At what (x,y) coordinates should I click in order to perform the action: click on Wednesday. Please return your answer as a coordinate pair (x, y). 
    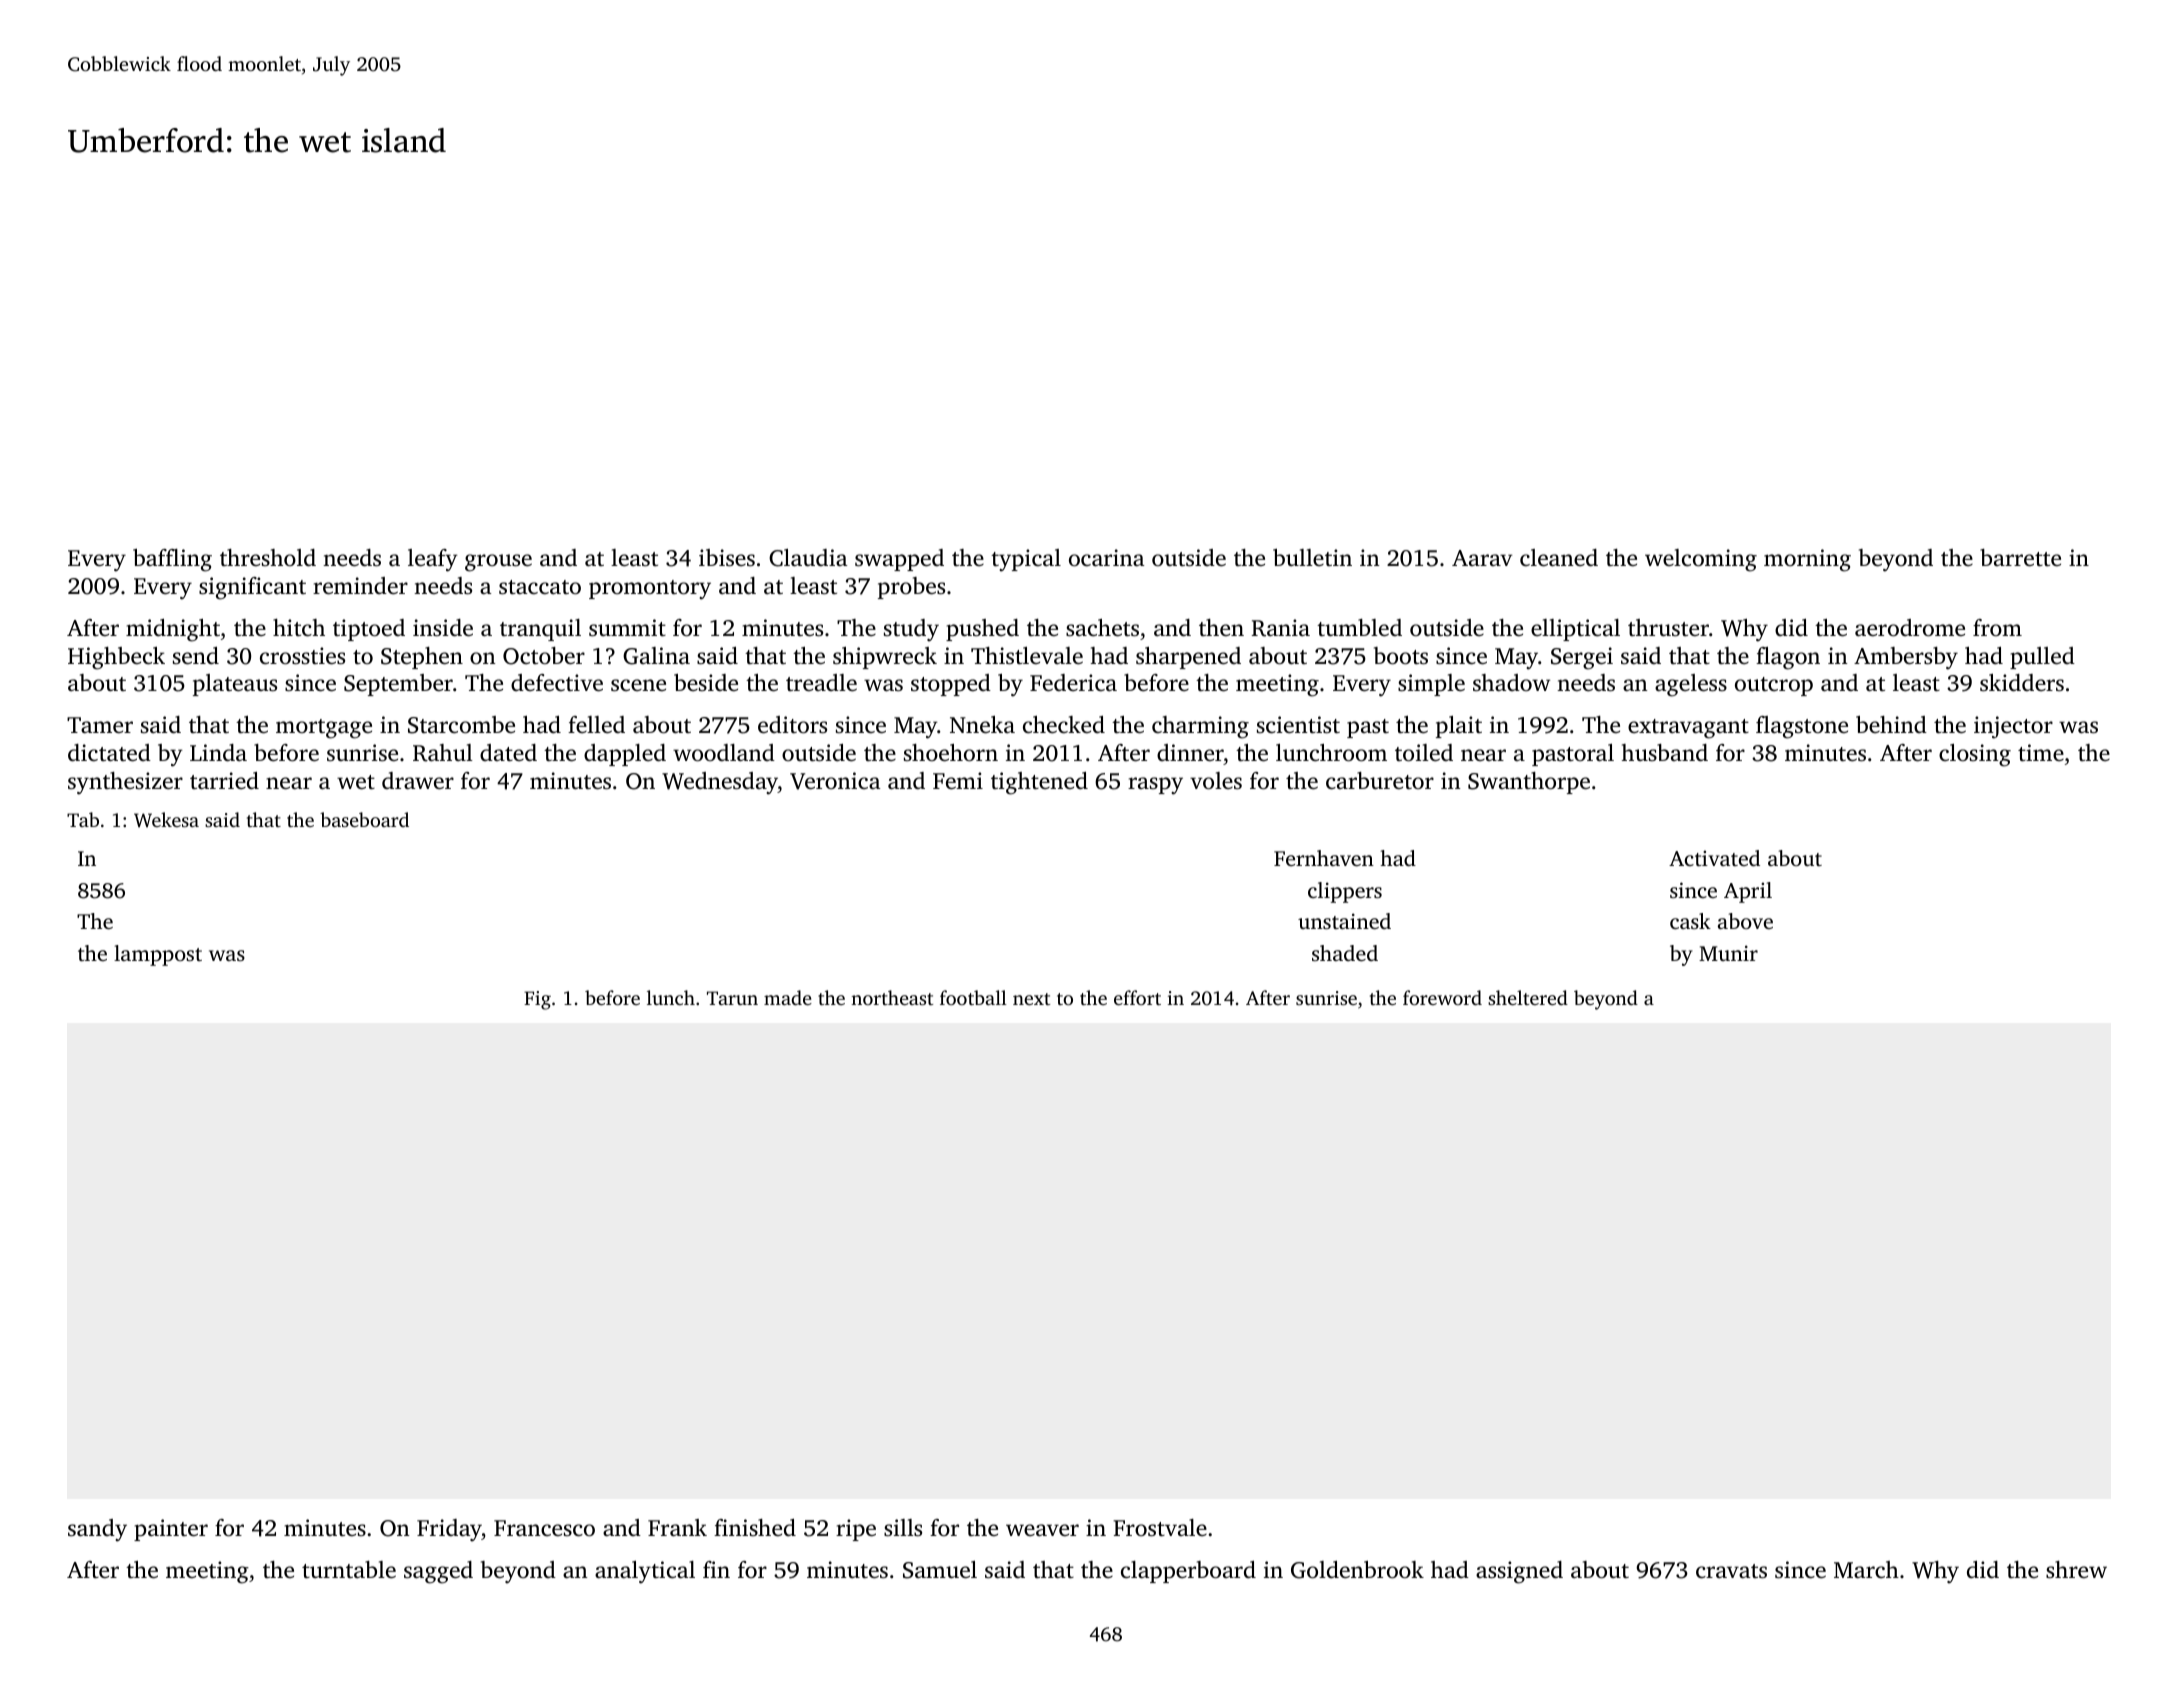
    Looking at the image, I should click on (720, 783).
